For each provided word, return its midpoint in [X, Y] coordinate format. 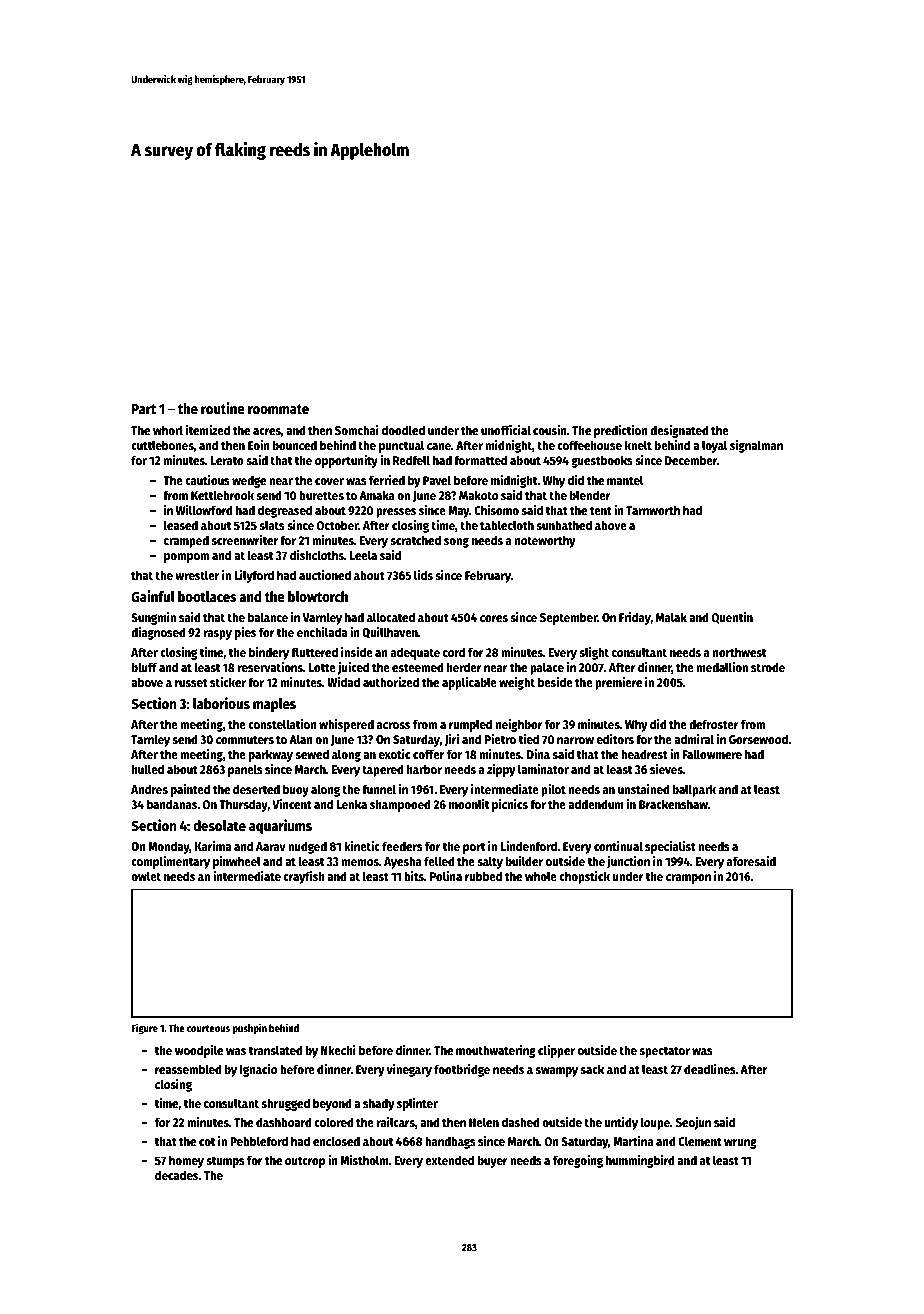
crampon [688, 879]
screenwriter [245, 540]
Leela [363, 555]
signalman [756, 446]
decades [177, 1175]
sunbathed [564, 525]
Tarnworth [653, 510]
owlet [146, 876]
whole [541, 876]
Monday [169, 847]
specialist [670, 847]
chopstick [584, 877]
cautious [207, 480]
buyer [493, 1161]
